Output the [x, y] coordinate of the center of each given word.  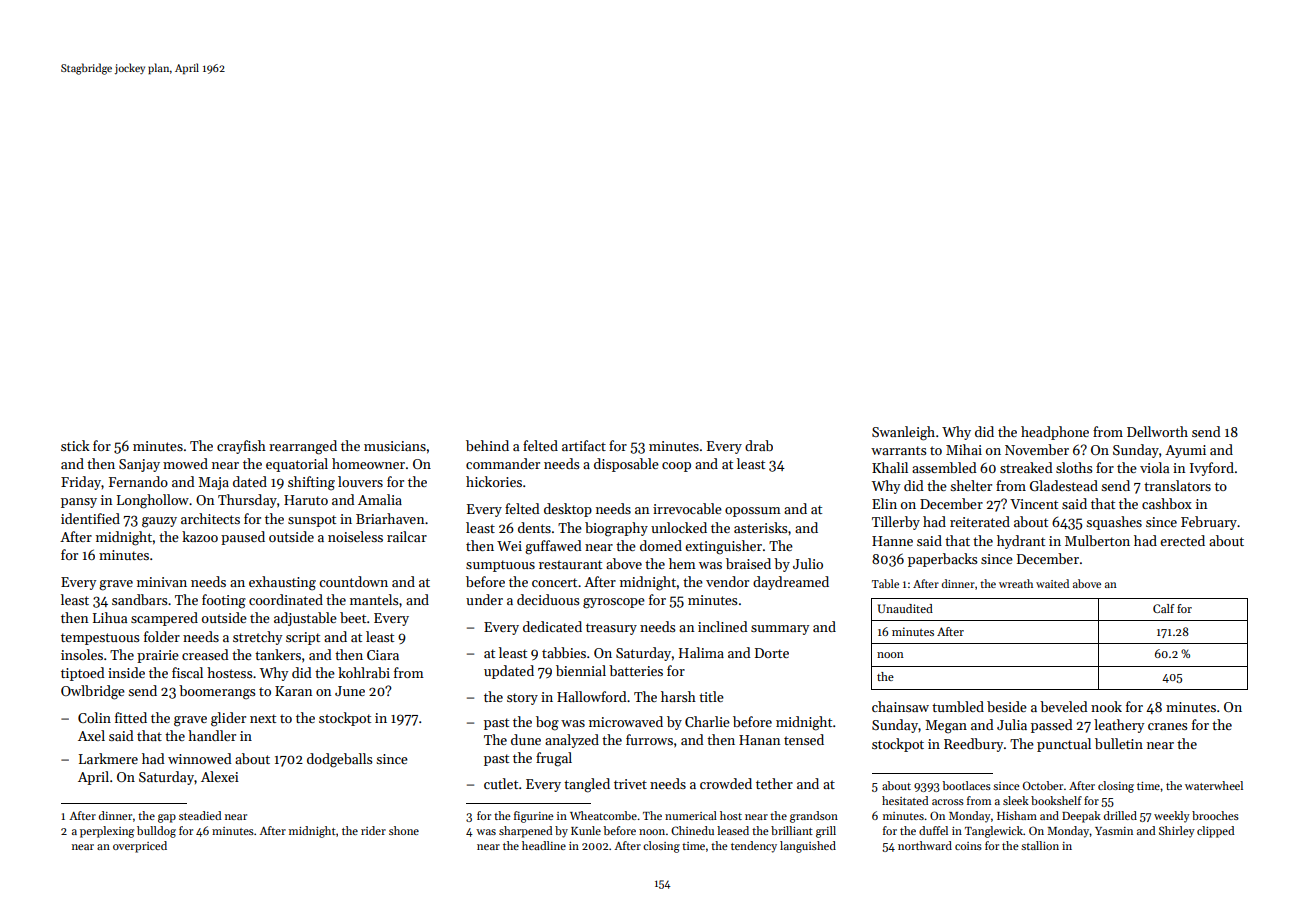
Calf [1164, 608]
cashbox [1167, 503]
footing [224, 601]
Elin [884, 503]
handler [212, 735]
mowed [185, 463]
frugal [554, 759]
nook [1106, 706]
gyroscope [614, 603]
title [711, 696]
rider [373, 830]
